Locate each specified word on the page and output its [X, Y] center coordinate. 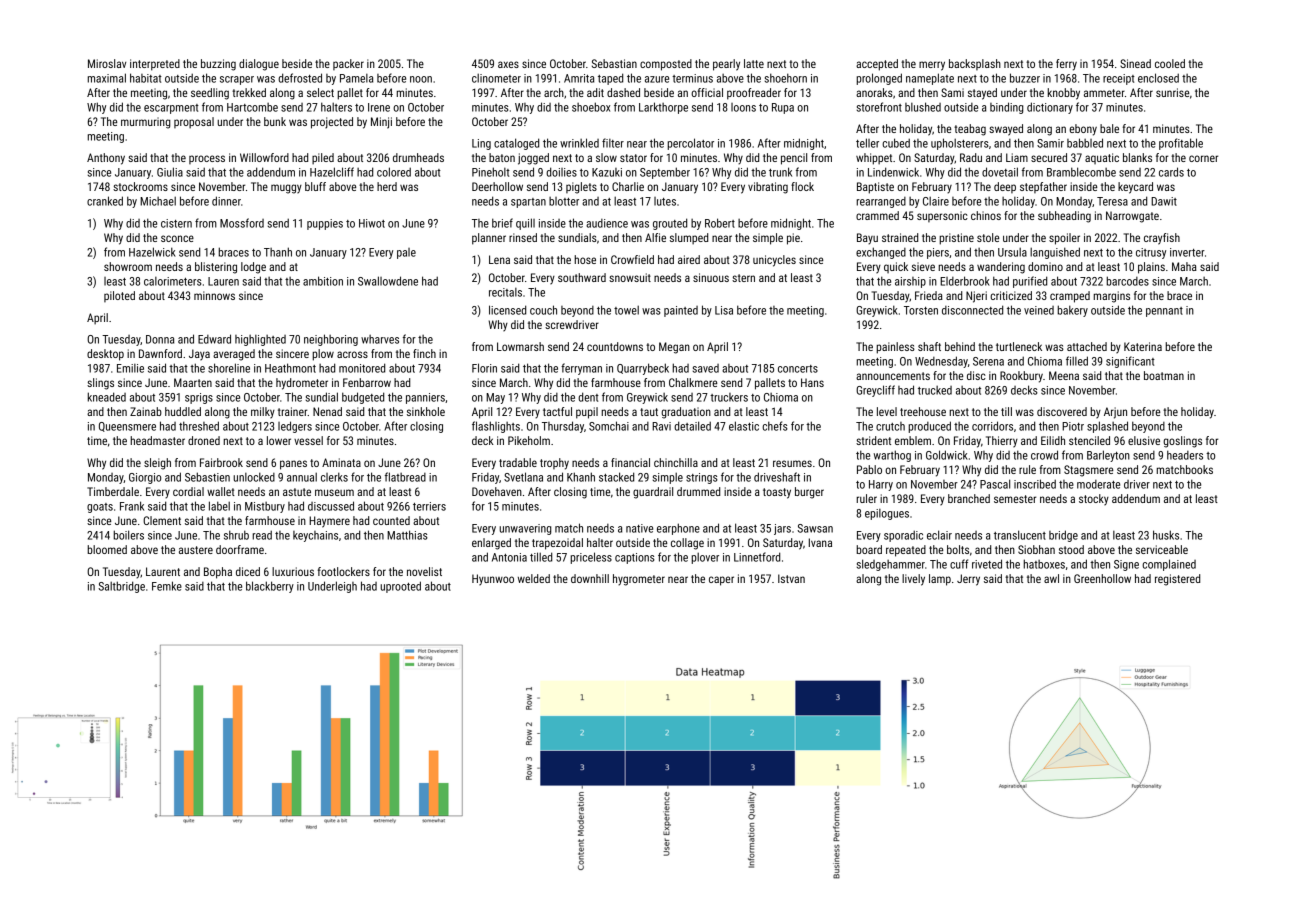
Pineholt [491, 172]
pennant [1164, 312]
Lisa [724, 310]
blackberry [270, 587]
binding [1006, 108]
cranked [105, 201]
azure [657, 79]
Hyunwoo [493, 580]
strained [900, 237]
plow [323, 355]
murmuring [145, 123]
